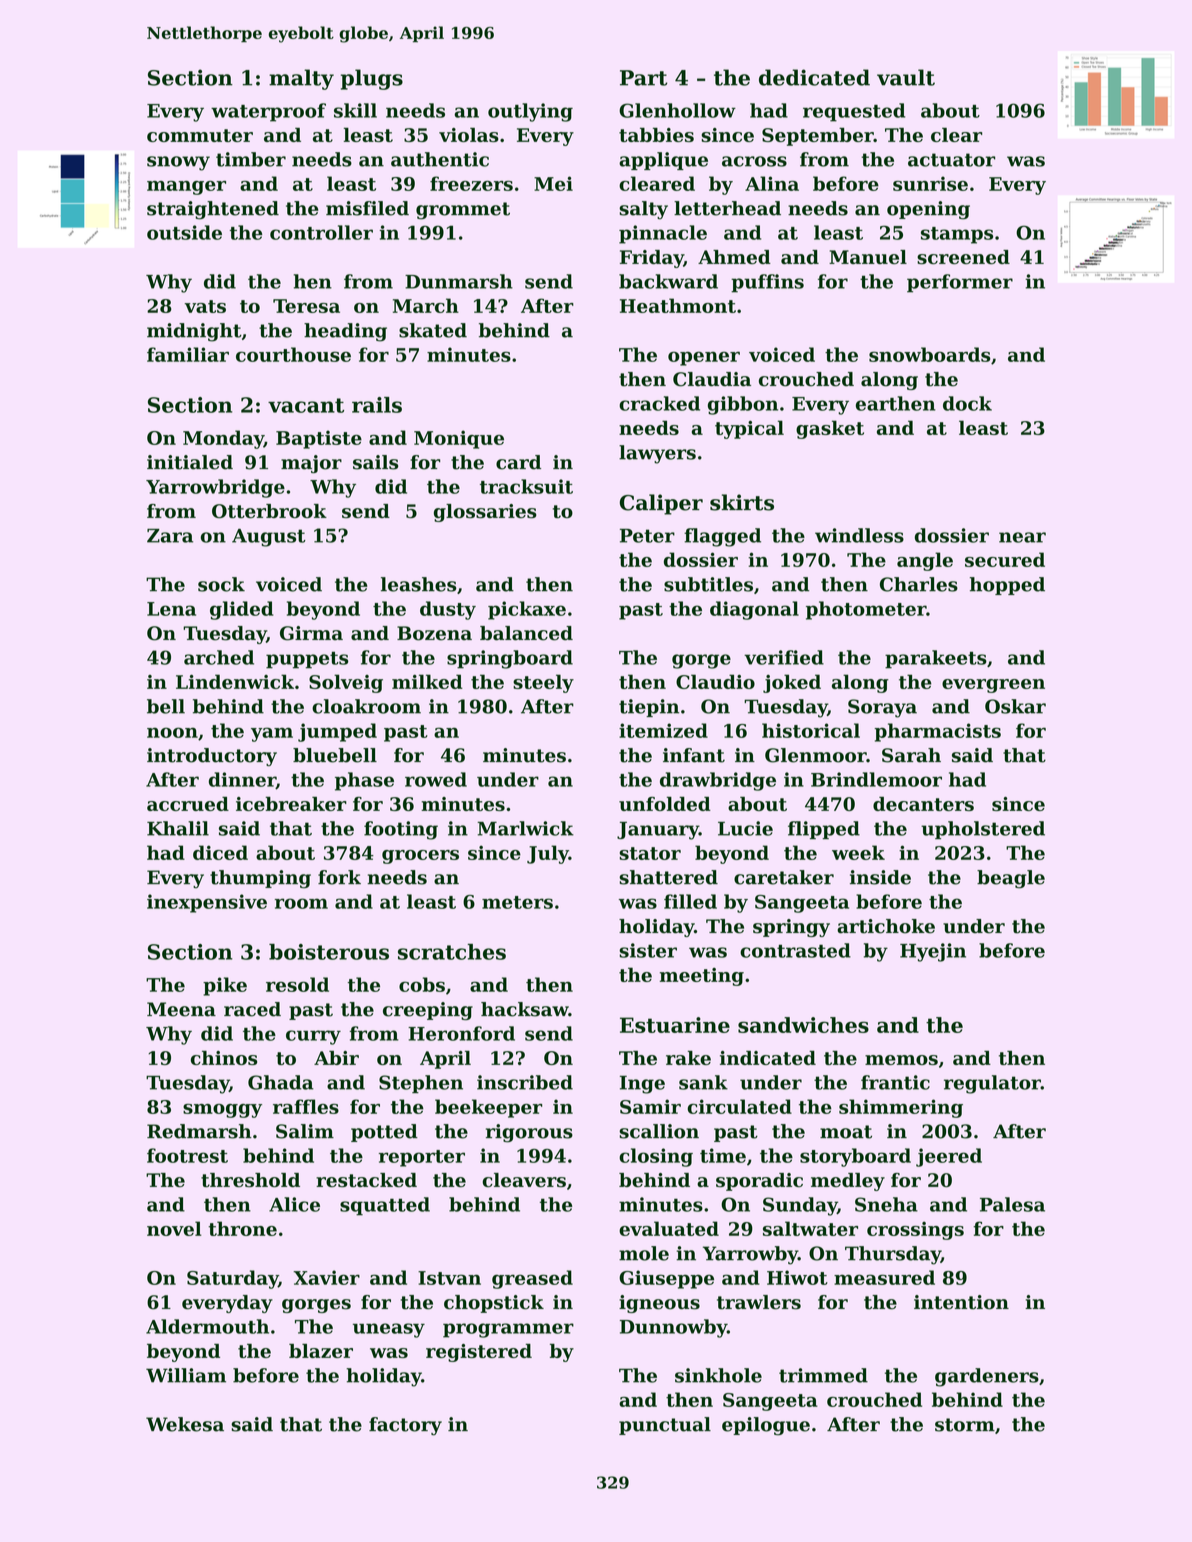 The width and height of the screenshot is (1192, 1542). Describe the element at coordinates (242, 1228) in the screenshot. I see `throne` at that location.
